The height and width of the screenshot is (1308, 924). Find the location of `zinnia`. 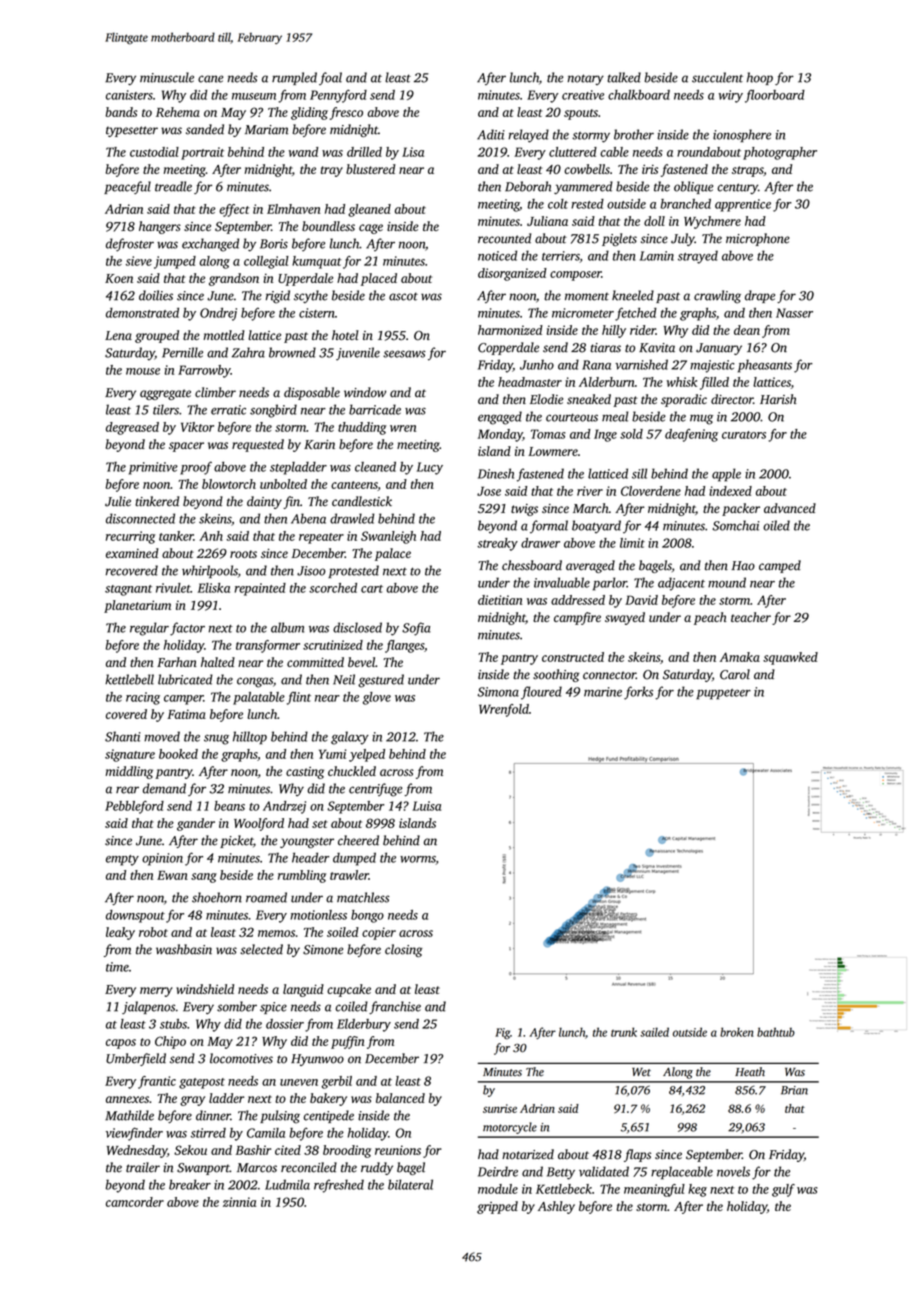

zinnia is located at coordinates (239, 1202).
